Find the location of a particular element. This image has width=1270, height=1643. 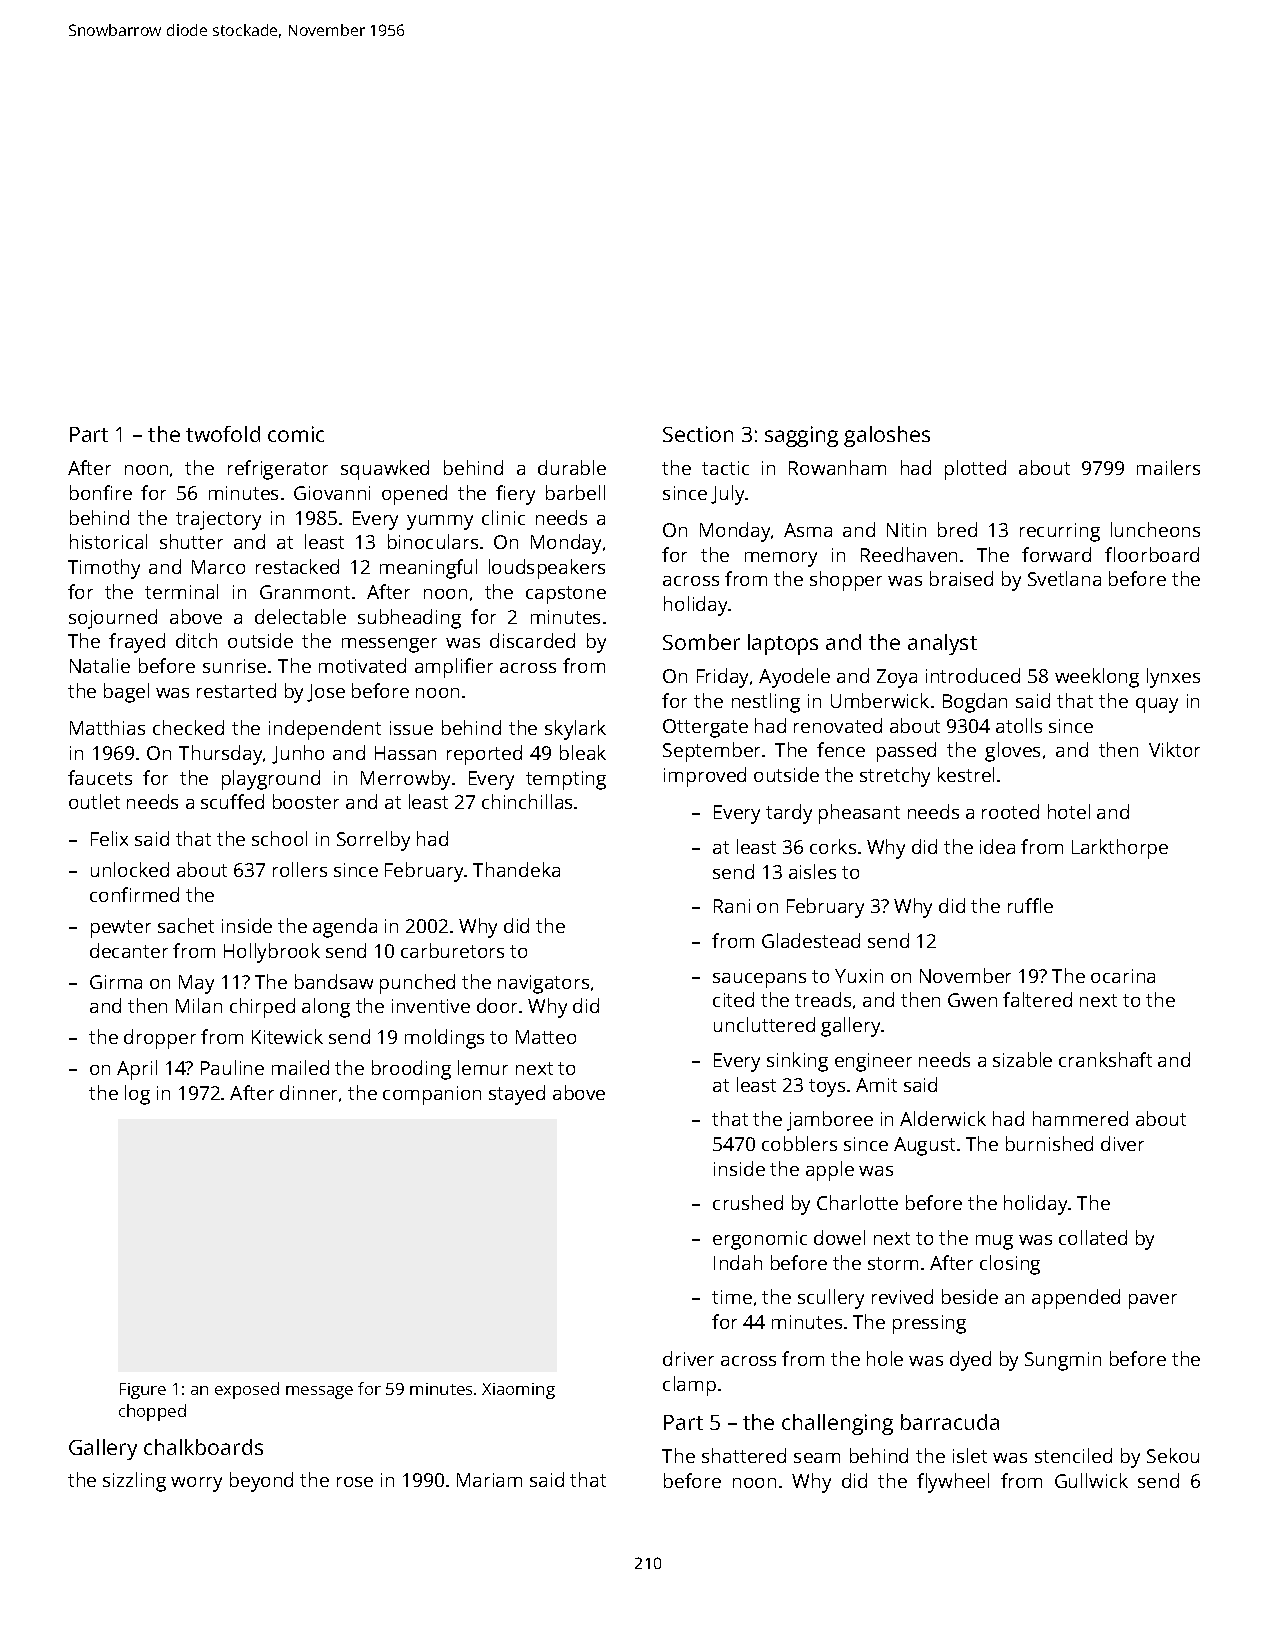

comic is located at coordinates (296, 434).
